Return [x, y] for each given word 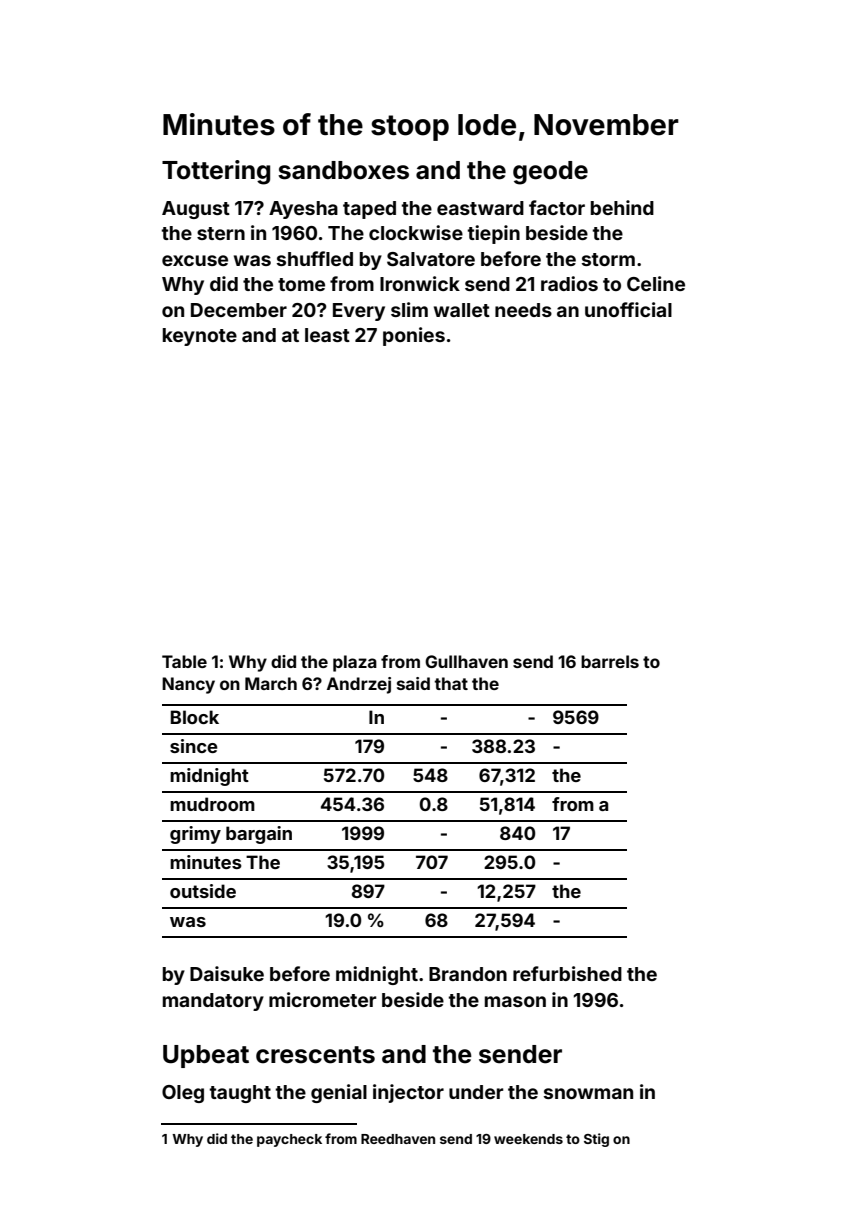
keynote [200, 337]
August [196, 210]
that [451, 683]
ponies [414, 336]
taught [240, 1094]
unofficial [628, 309]
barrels [610, 661]
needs [523, 310]
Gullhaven [466, 661]
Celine [656, 283]
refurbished [567, 973]
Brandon [468, 974]
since [194, 746]
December [239, 310]
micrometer [323, 999]
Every [359, 312]
